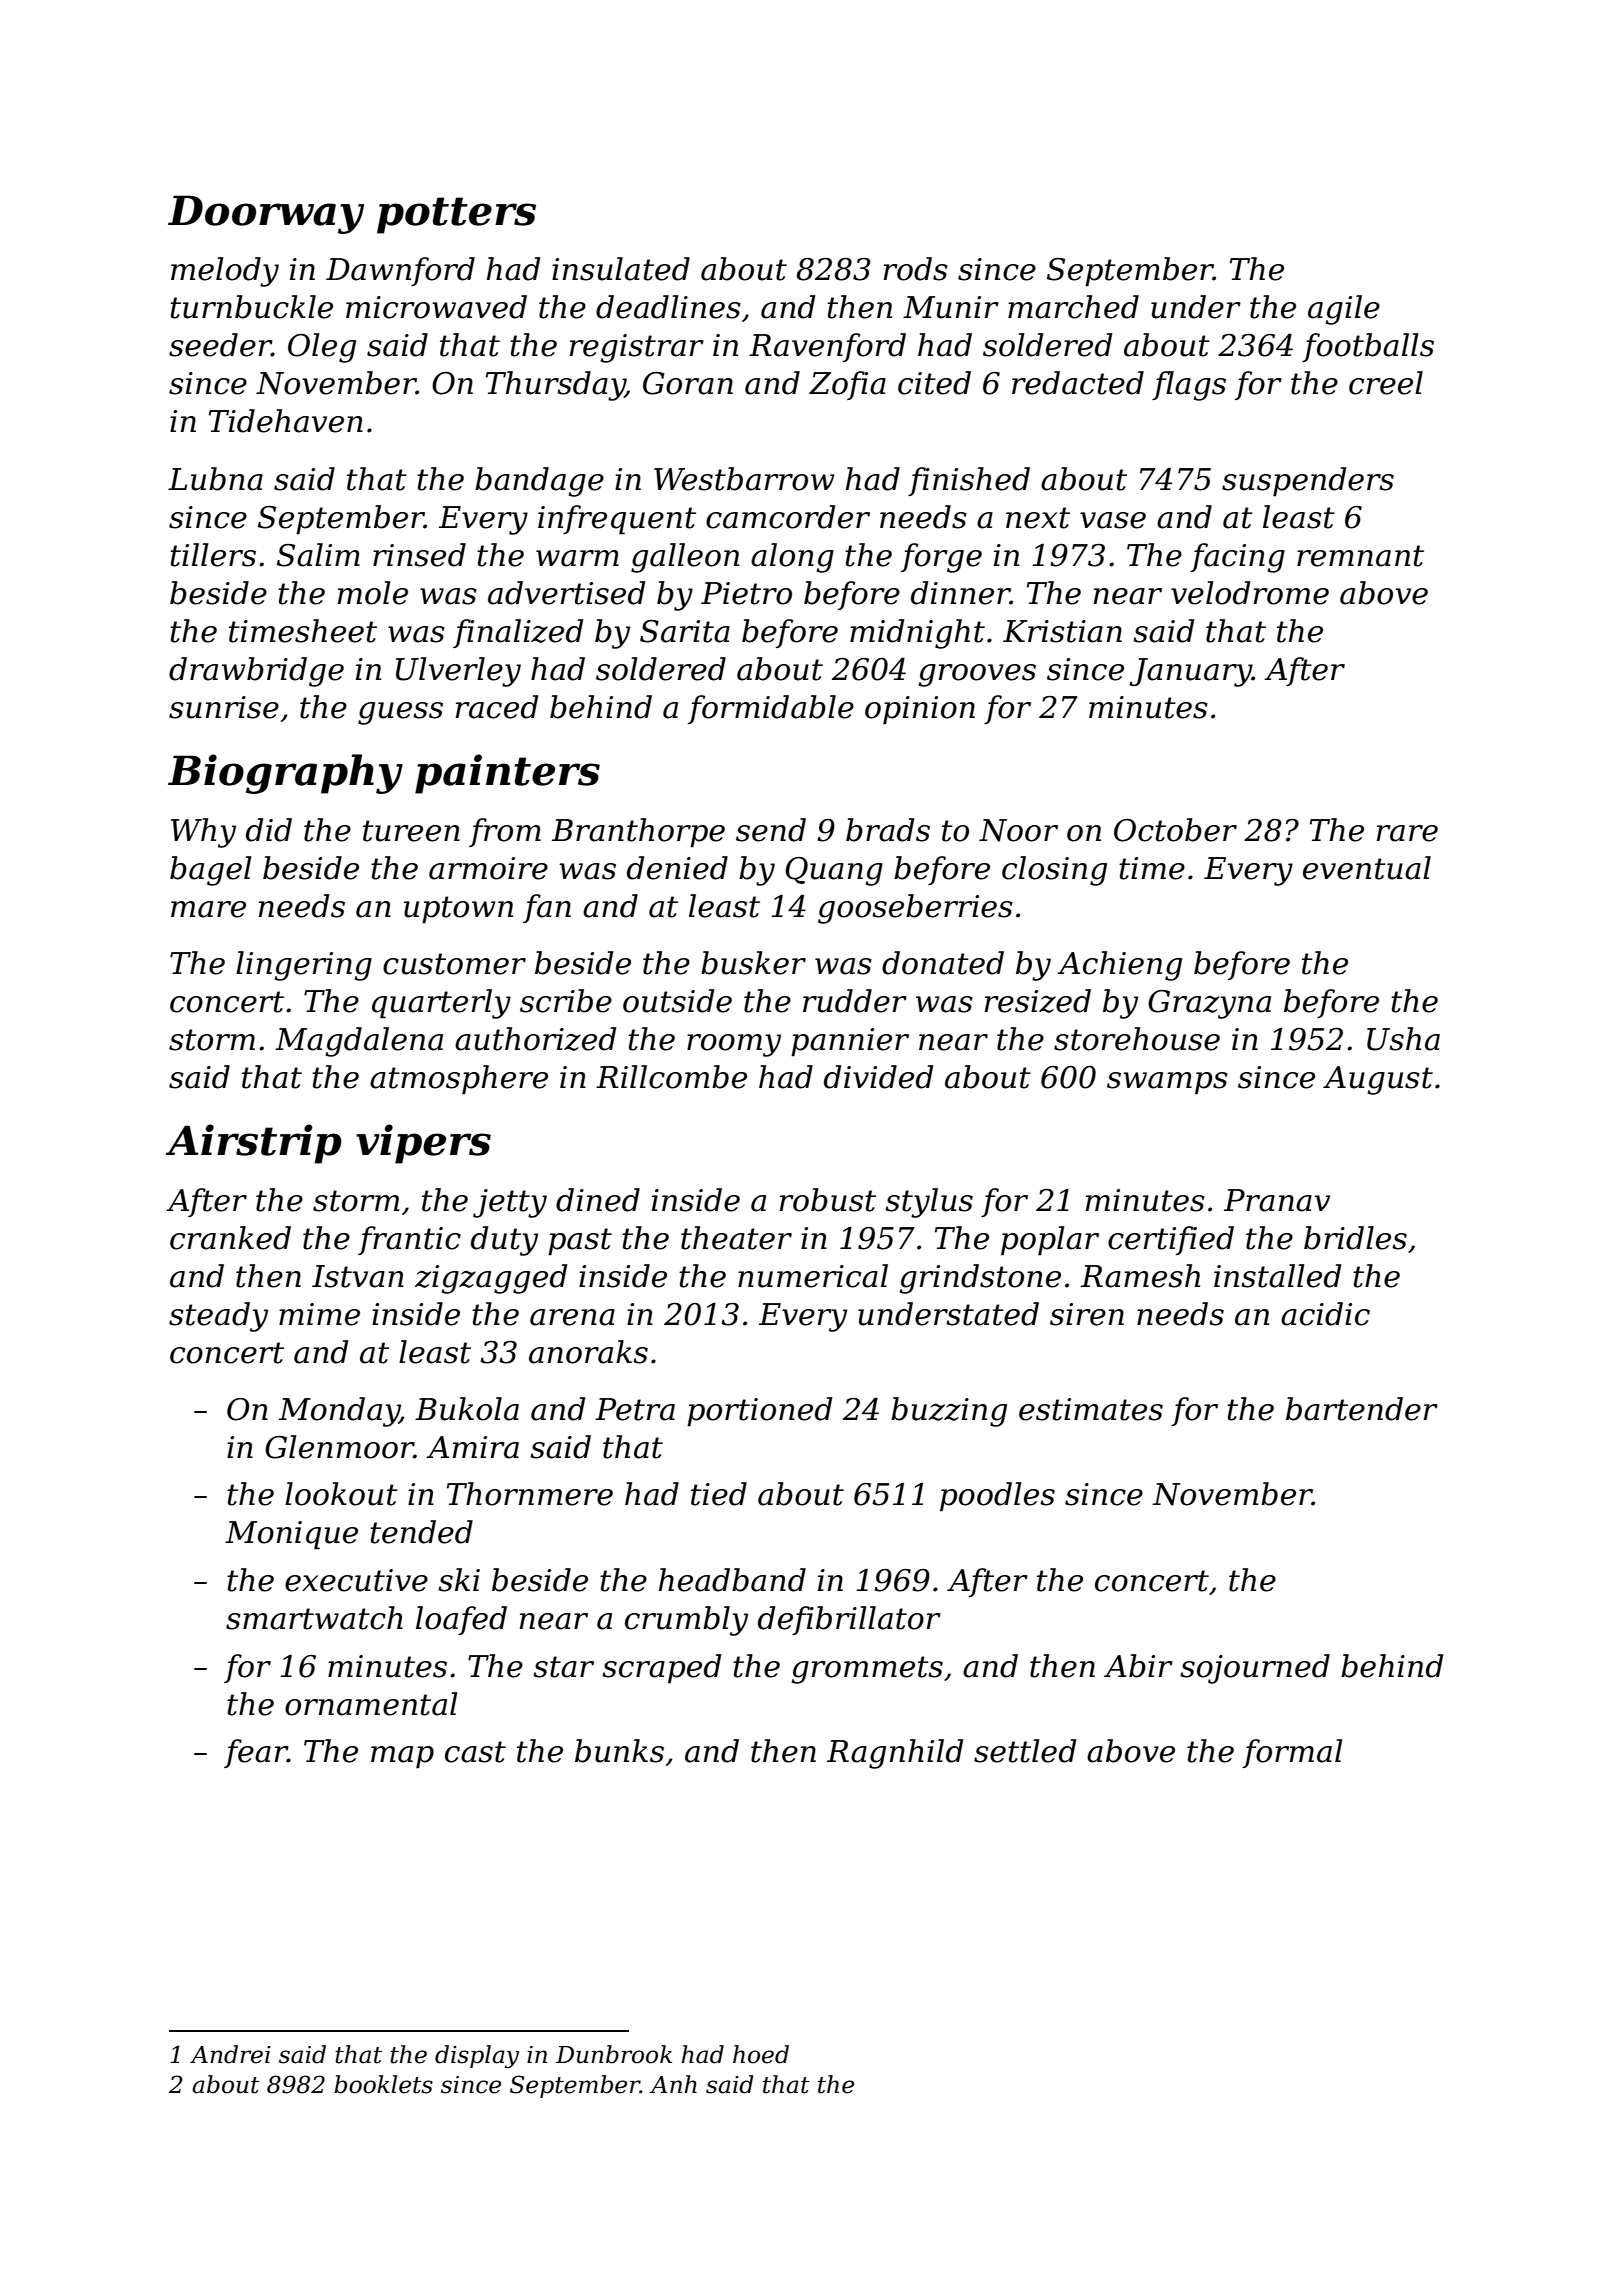 This document has height=2292, width=1620. I want to click on hoed, so click(761, 2054).
